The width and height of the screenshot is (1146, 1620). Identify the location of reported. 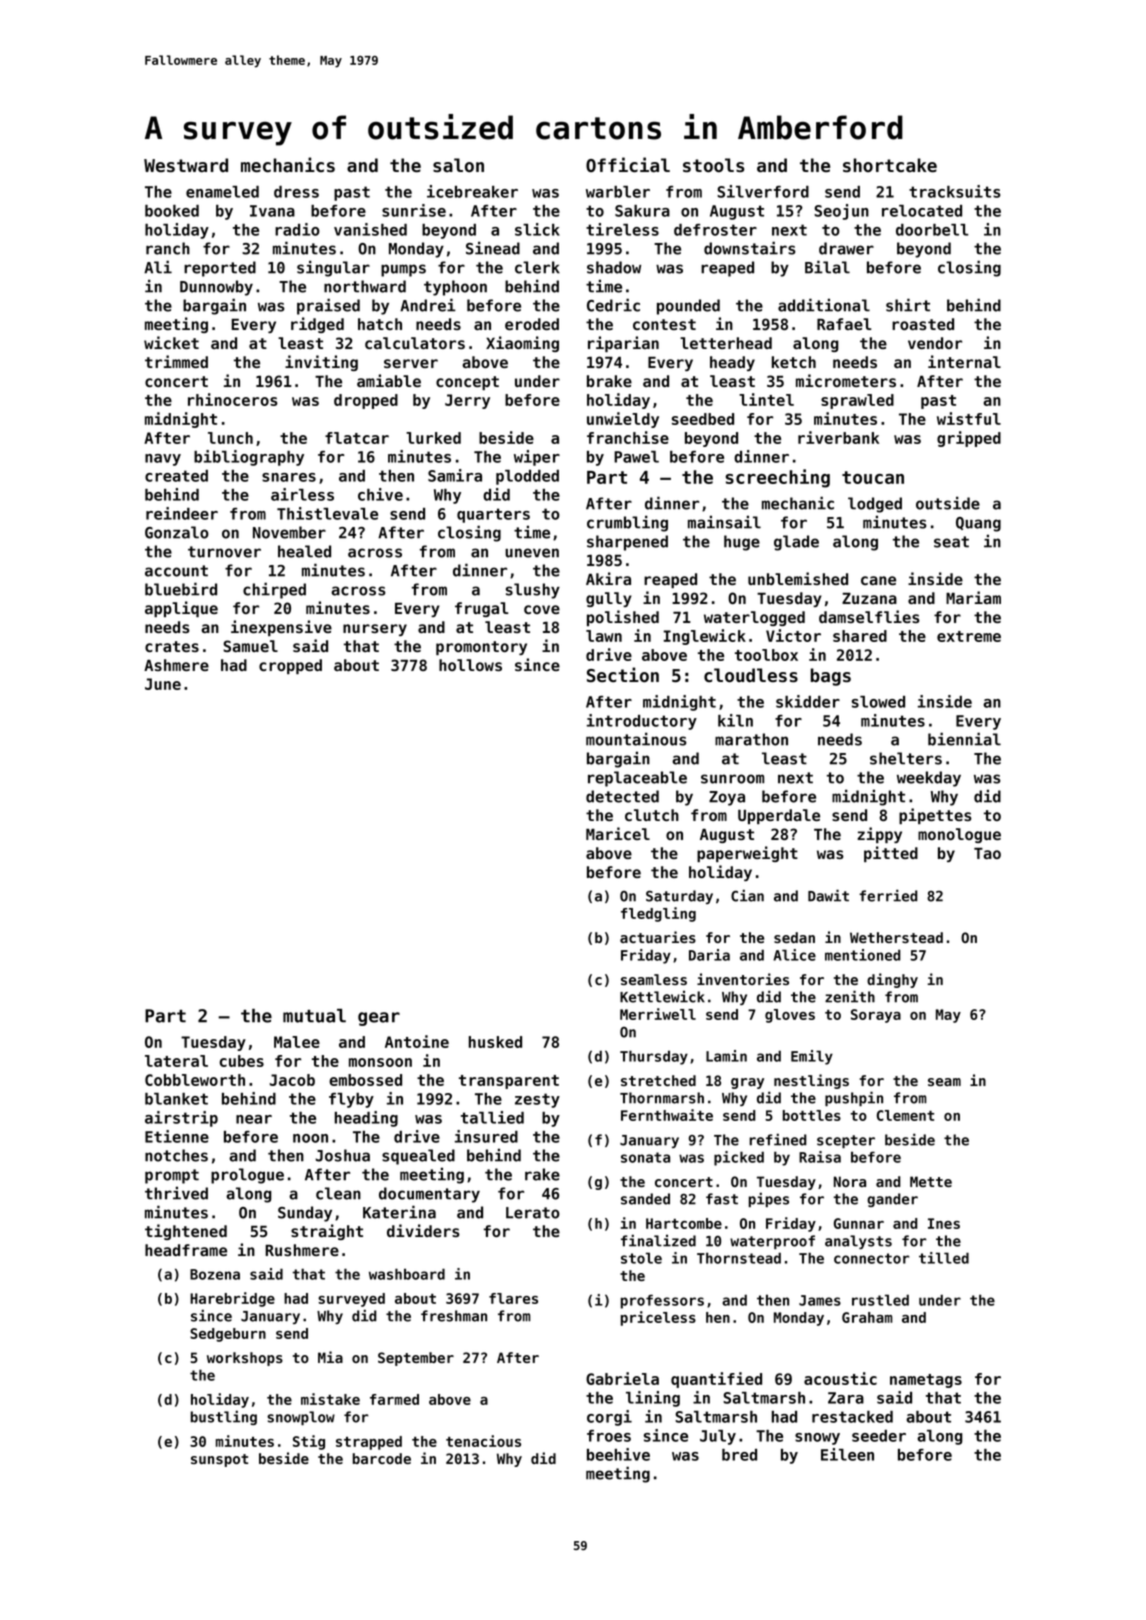
(220, 269).
